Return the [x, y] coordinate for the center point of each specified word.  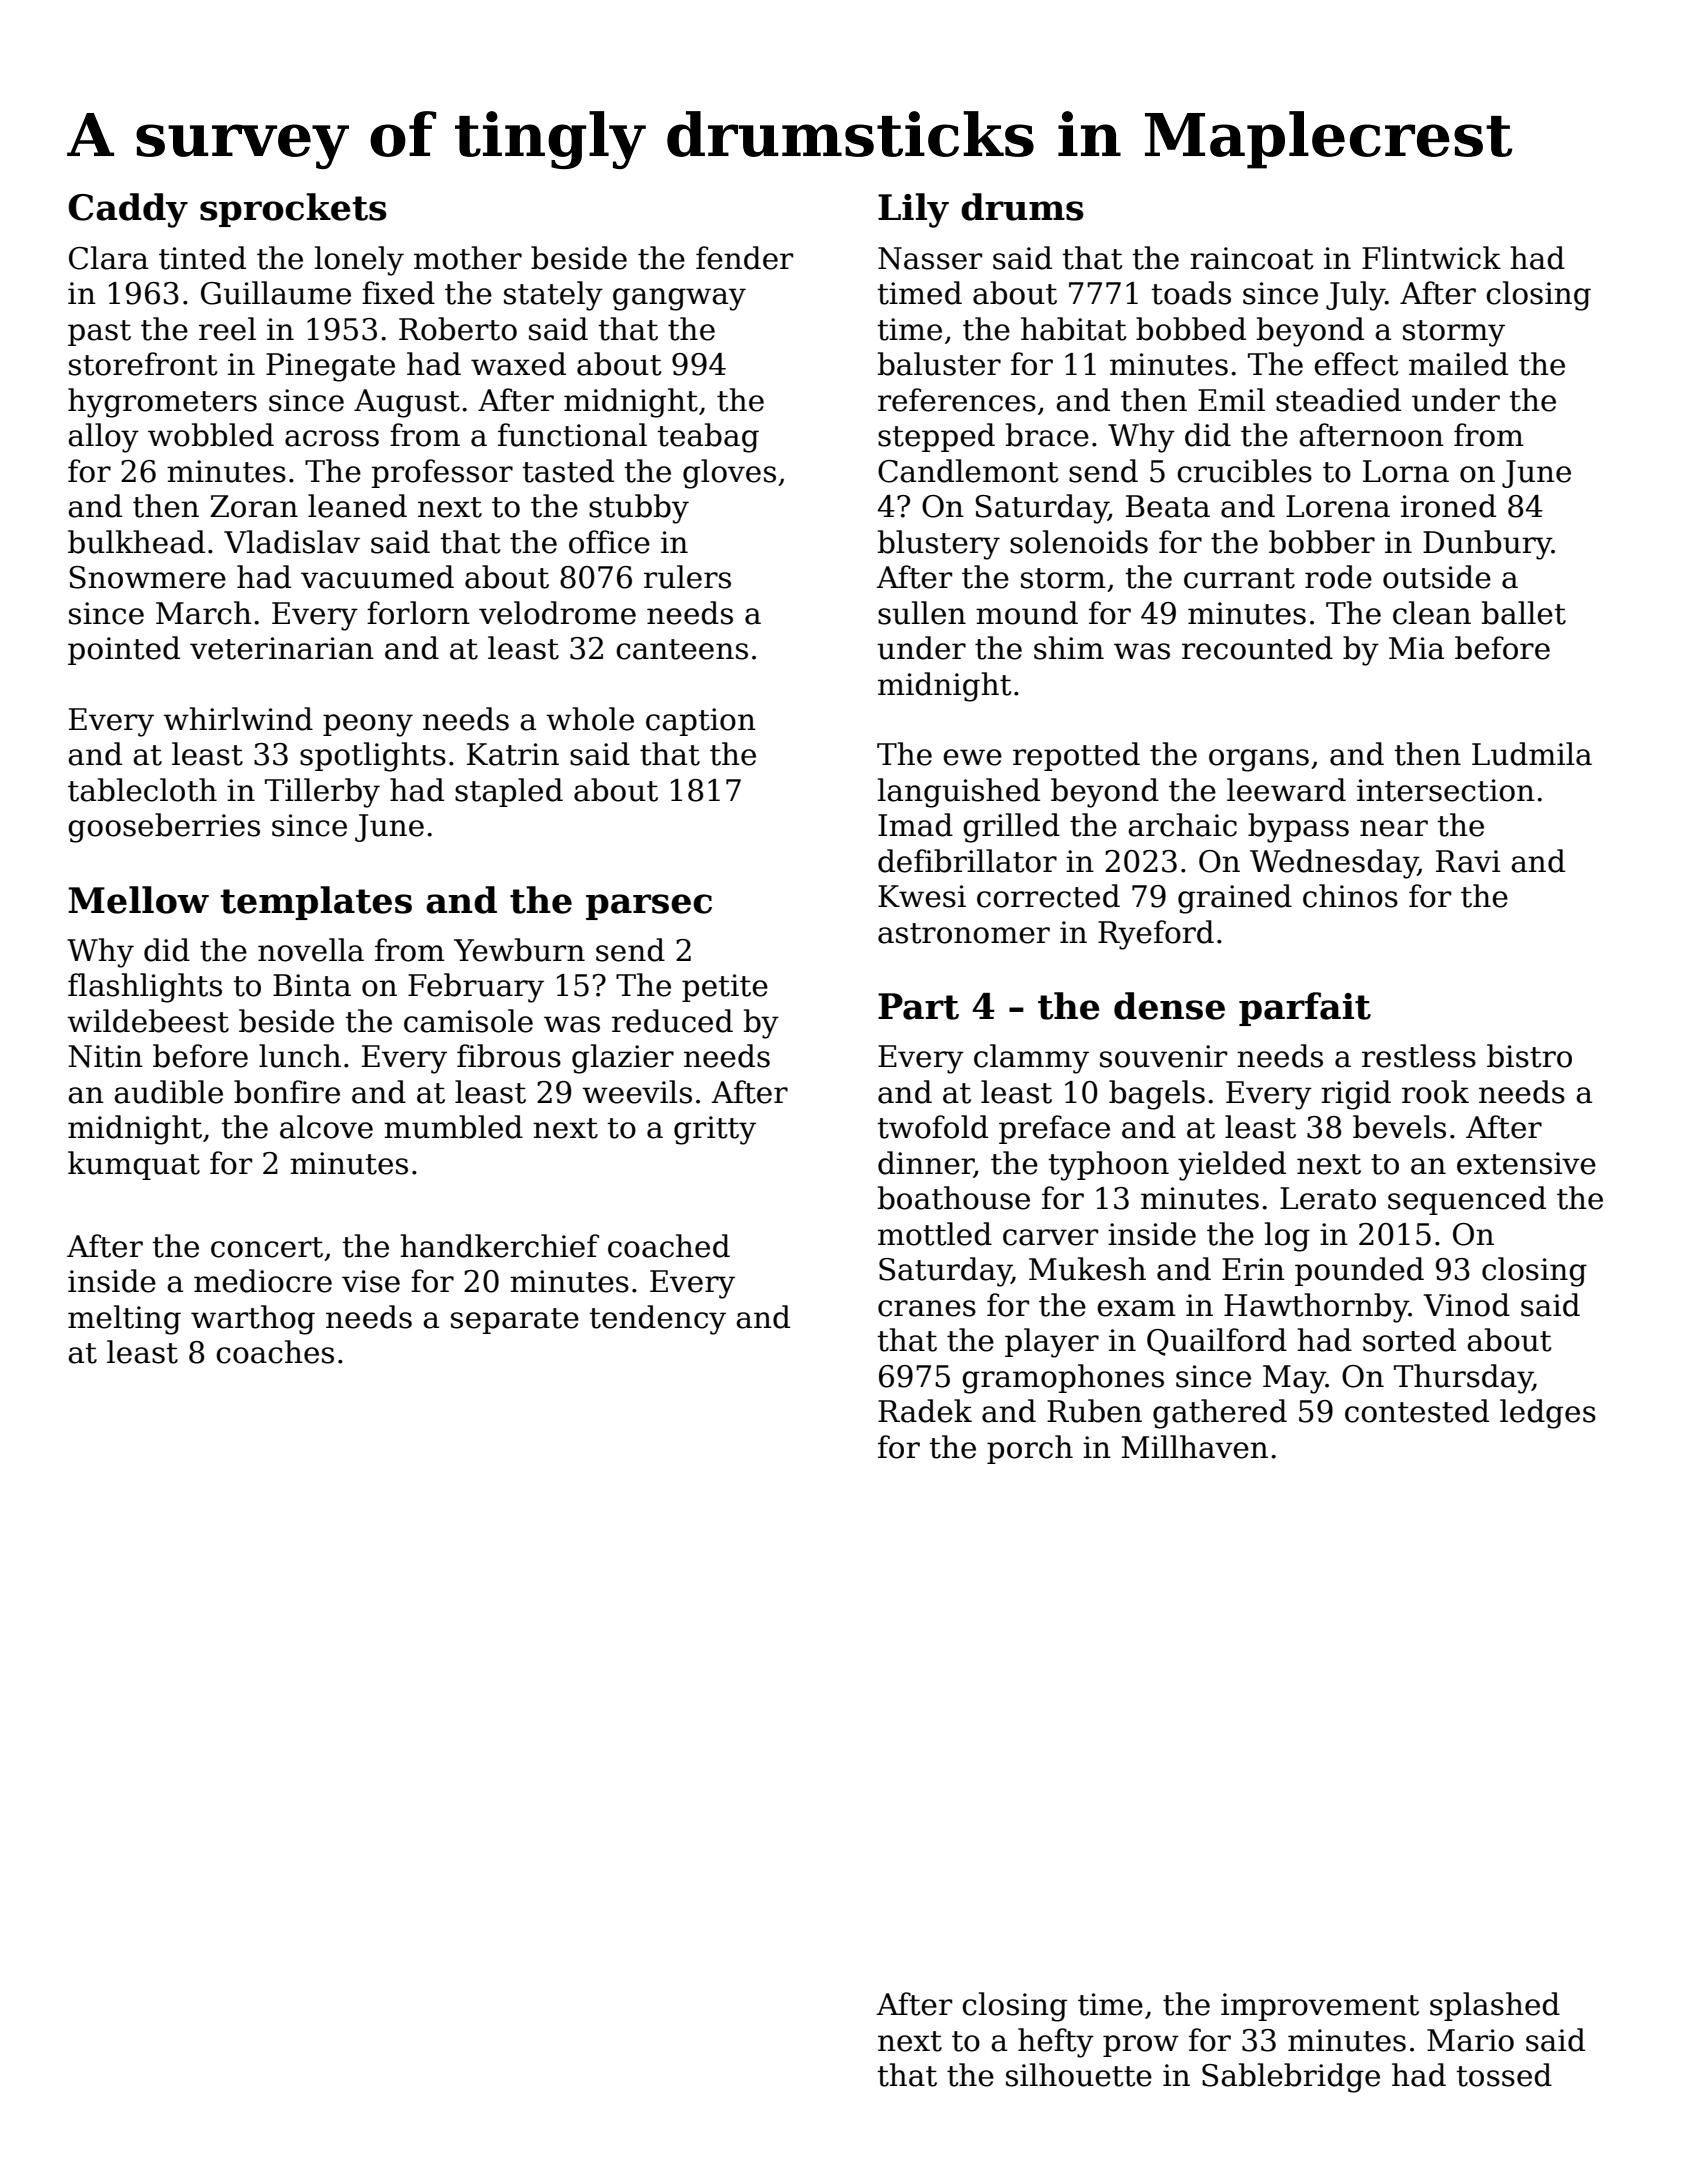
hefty [1056, 2043]
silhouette [1079, 2075]
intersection [1446, 790]
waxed [518, 364]
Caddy [128, 210]
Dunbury [1487, 545]
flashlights [145, 988]
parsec [649, 907]
